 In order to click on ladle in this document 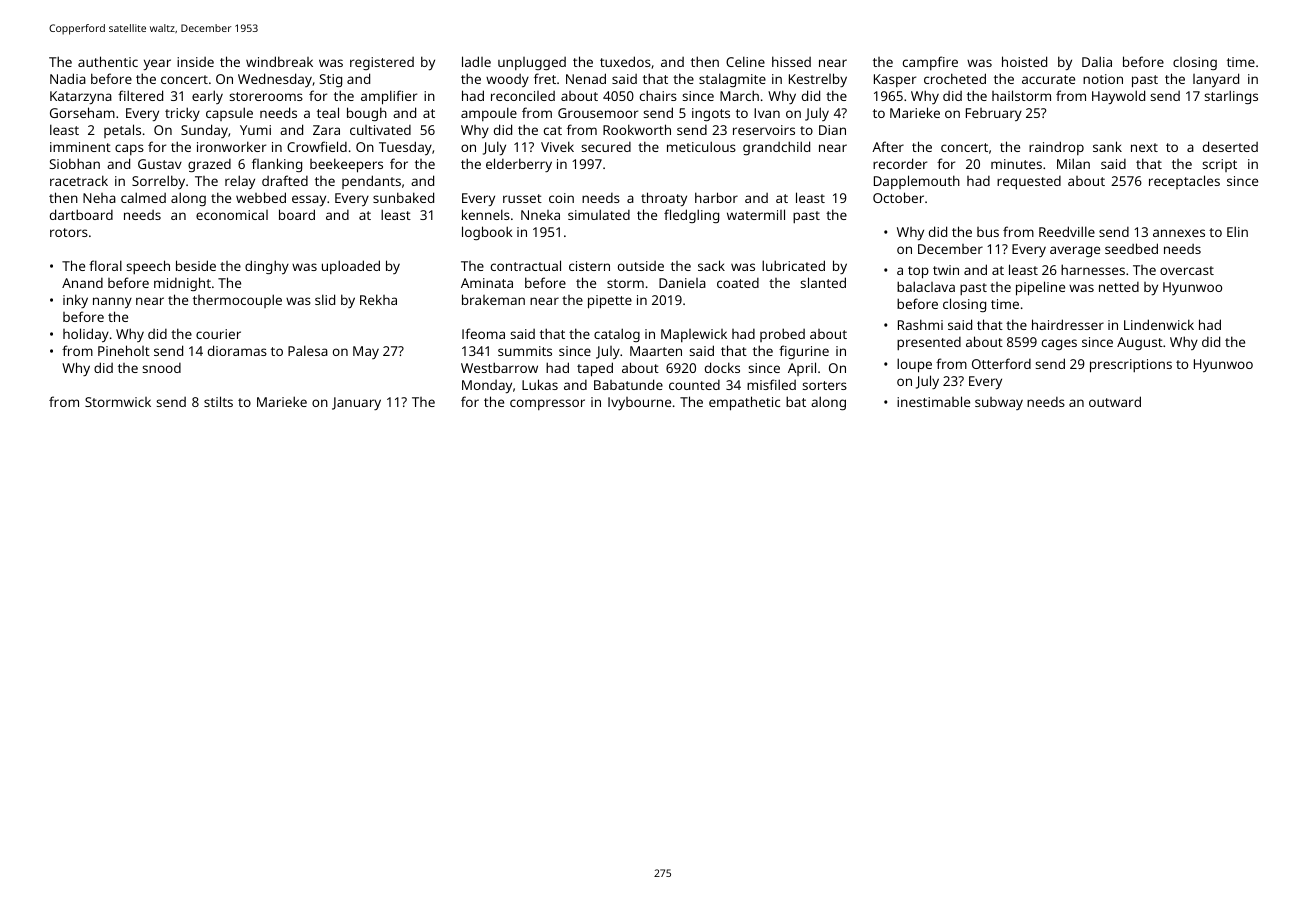, I will do `click(476, 61)`.
